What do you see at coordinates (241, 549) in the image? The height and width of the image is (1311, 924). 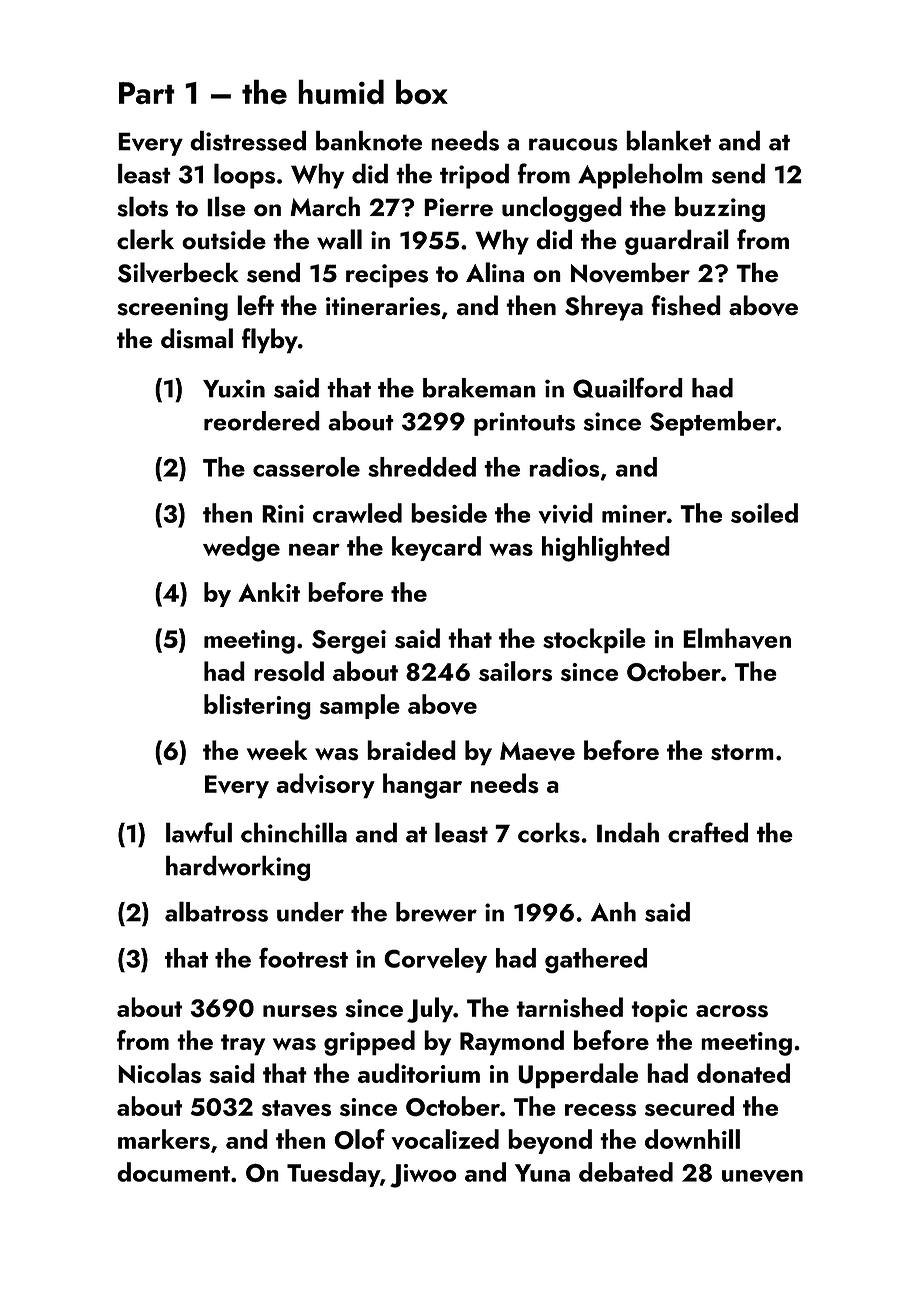 I see `wedge` at bounding box center [241, 549].
